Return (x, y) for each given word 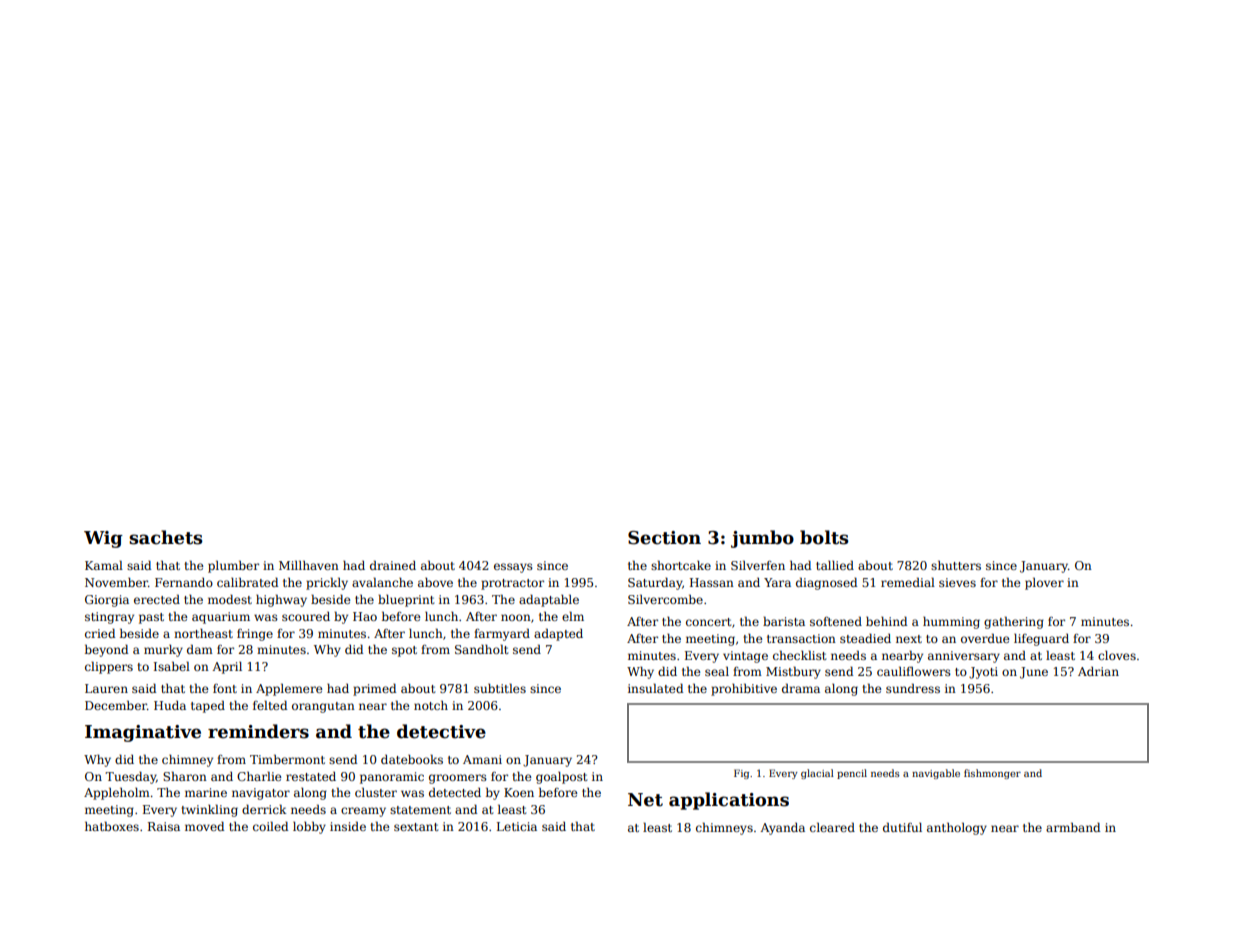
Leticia (517, 826)
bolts (824, 537)
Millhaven (309, 565)
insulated (655, 688)
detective (441, 731)
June (1034, 673)
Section (664, 538)
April (227, 668)
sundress (913, 688)
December (116, 705)
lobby (309, 827)
